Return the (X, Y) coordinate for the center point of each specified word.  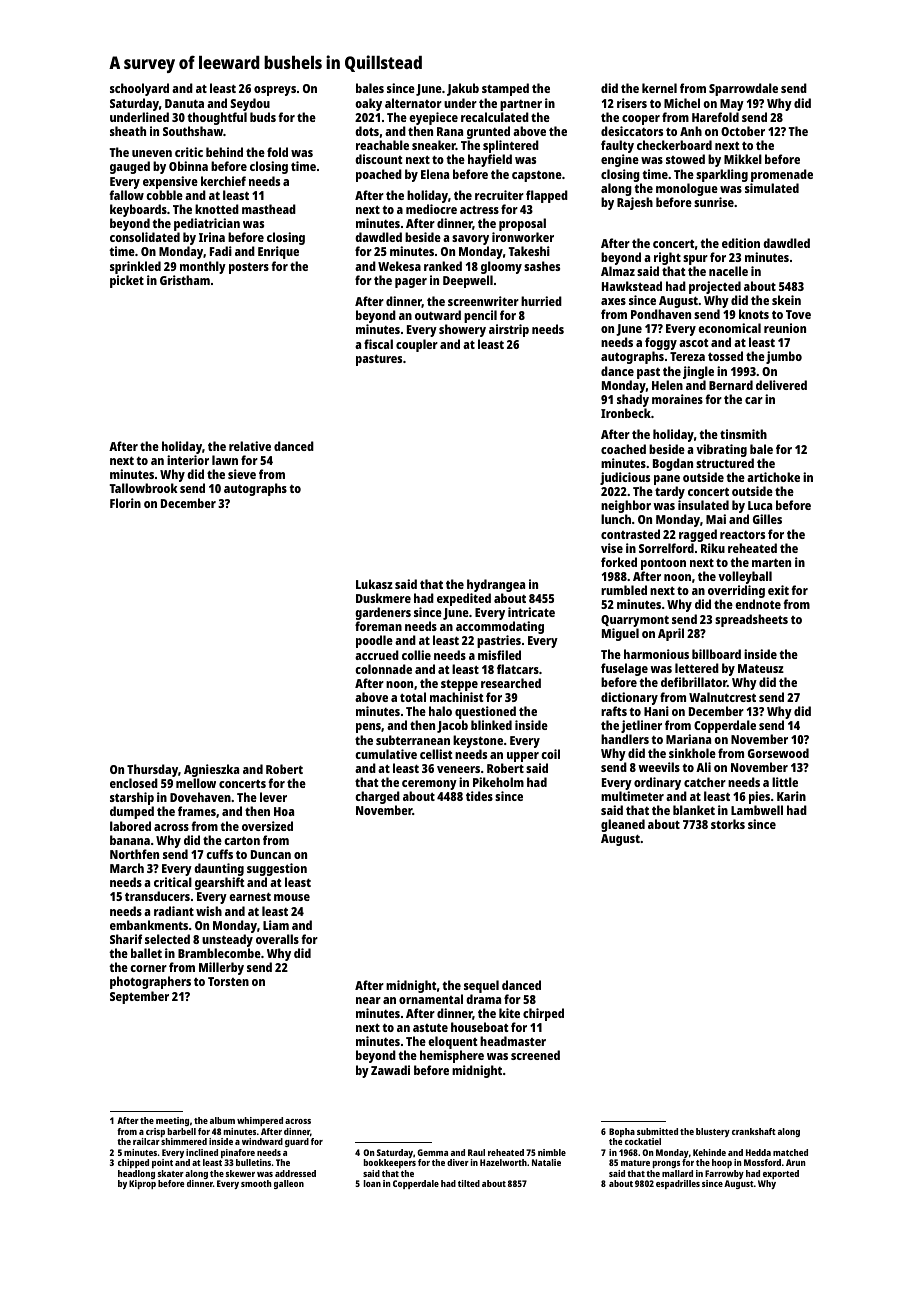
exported (781, 1174)
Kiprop (142, 1184)
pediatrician (207, 224)
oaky (368, 104)
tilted (469, 1183)
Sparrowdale (743, 89)
